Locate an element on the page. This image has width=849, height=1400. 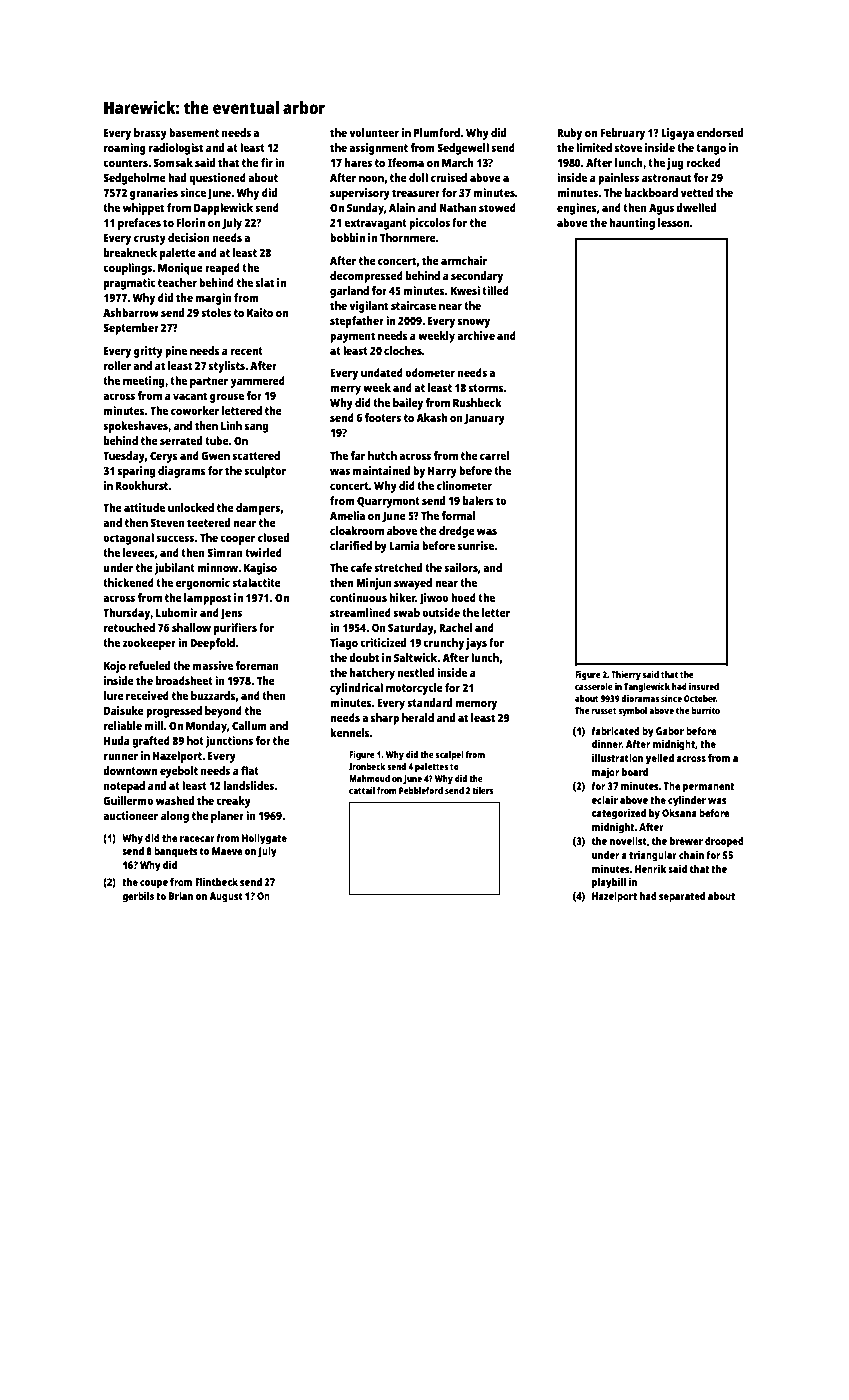
Ruby is located at coordinates (569, 134).
